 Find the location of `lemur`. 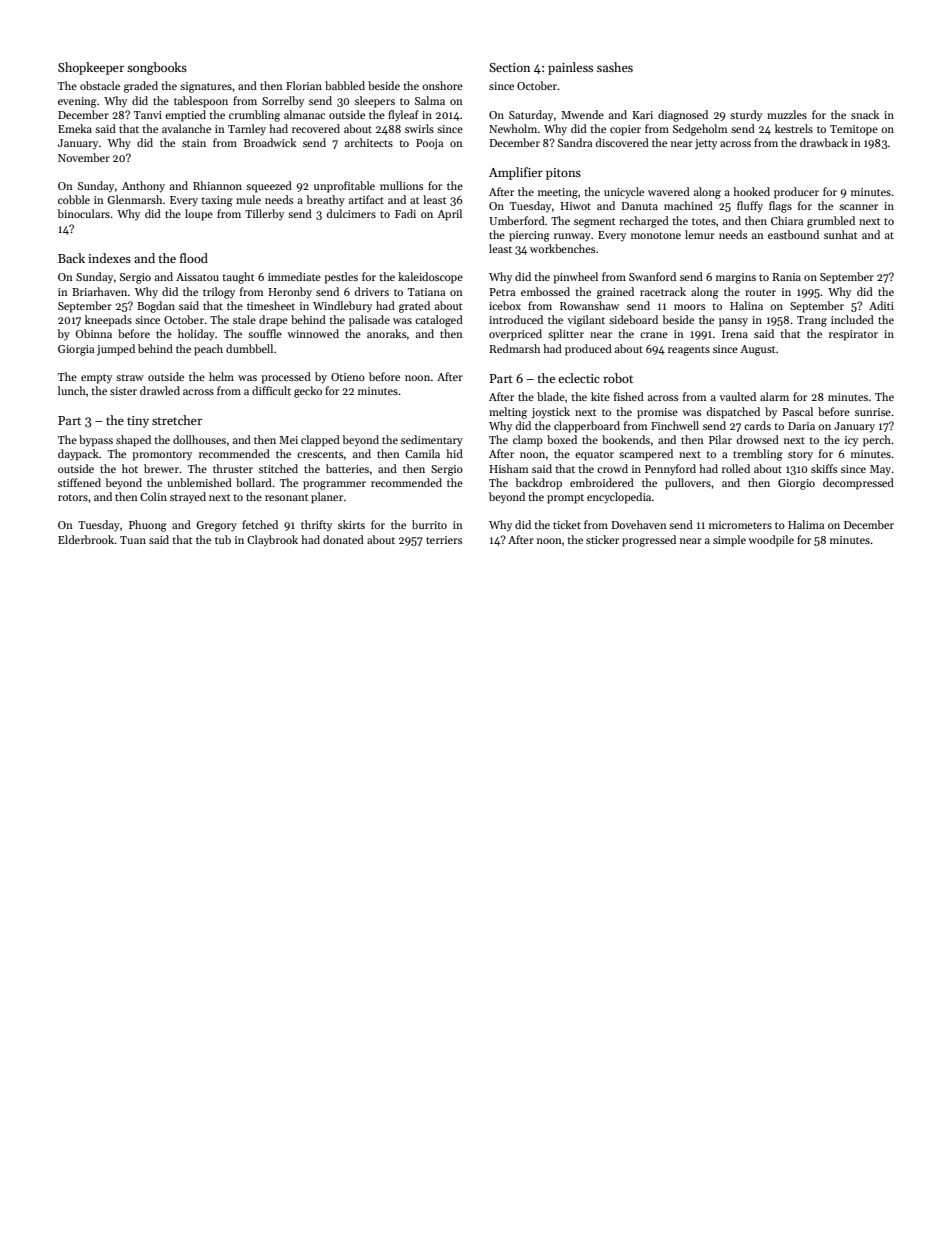

lemur is located at coordinates (700, 234).
